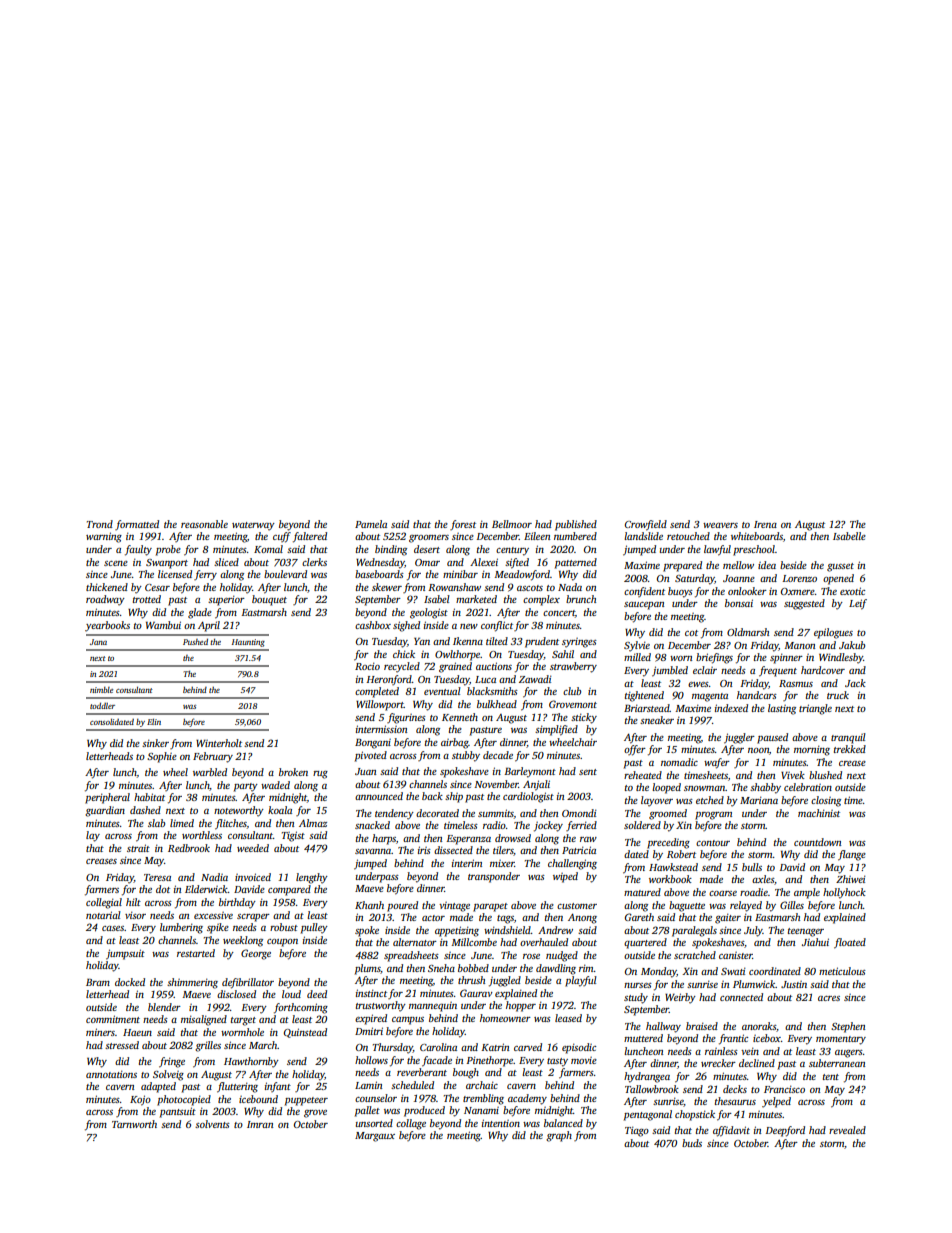  I want to click on Komal, so click(268, 549).
